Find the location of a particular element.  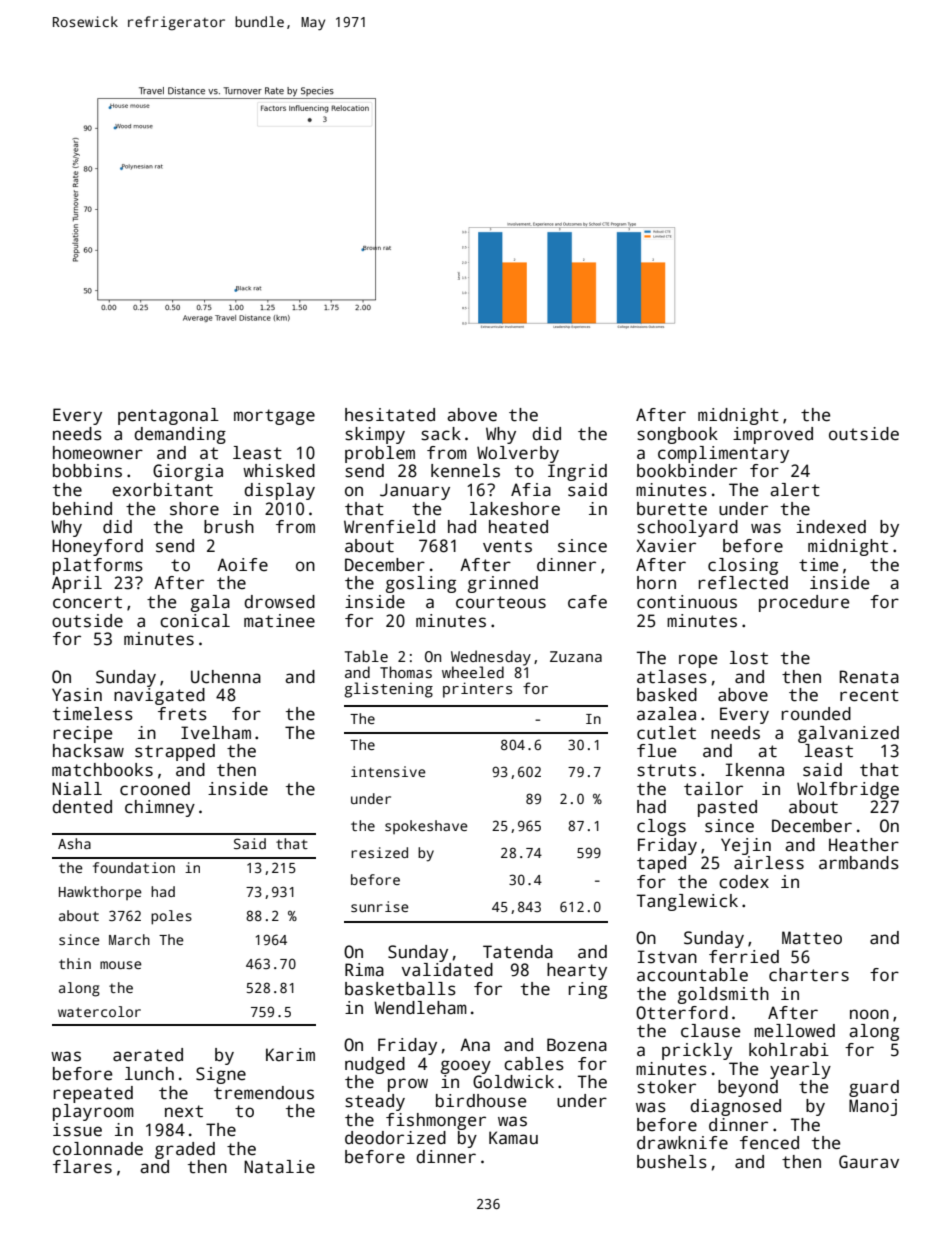

improved is located at coordinates (773, 435).
